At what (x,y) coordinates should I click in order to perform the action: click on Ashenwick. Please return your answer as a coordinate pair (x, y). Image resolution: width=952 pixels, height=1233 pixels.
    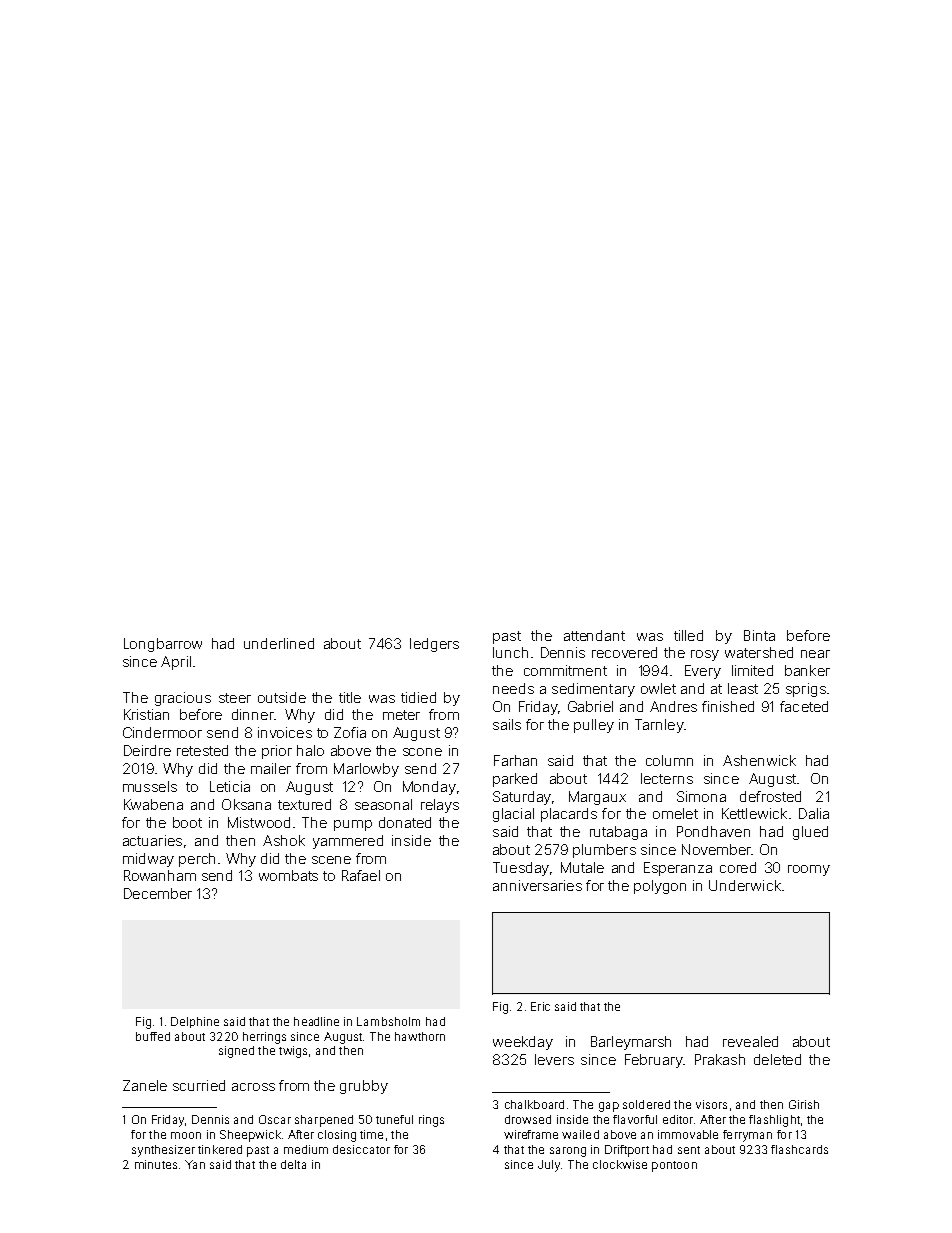
    Looking at the image, I should click on (759, 760).
